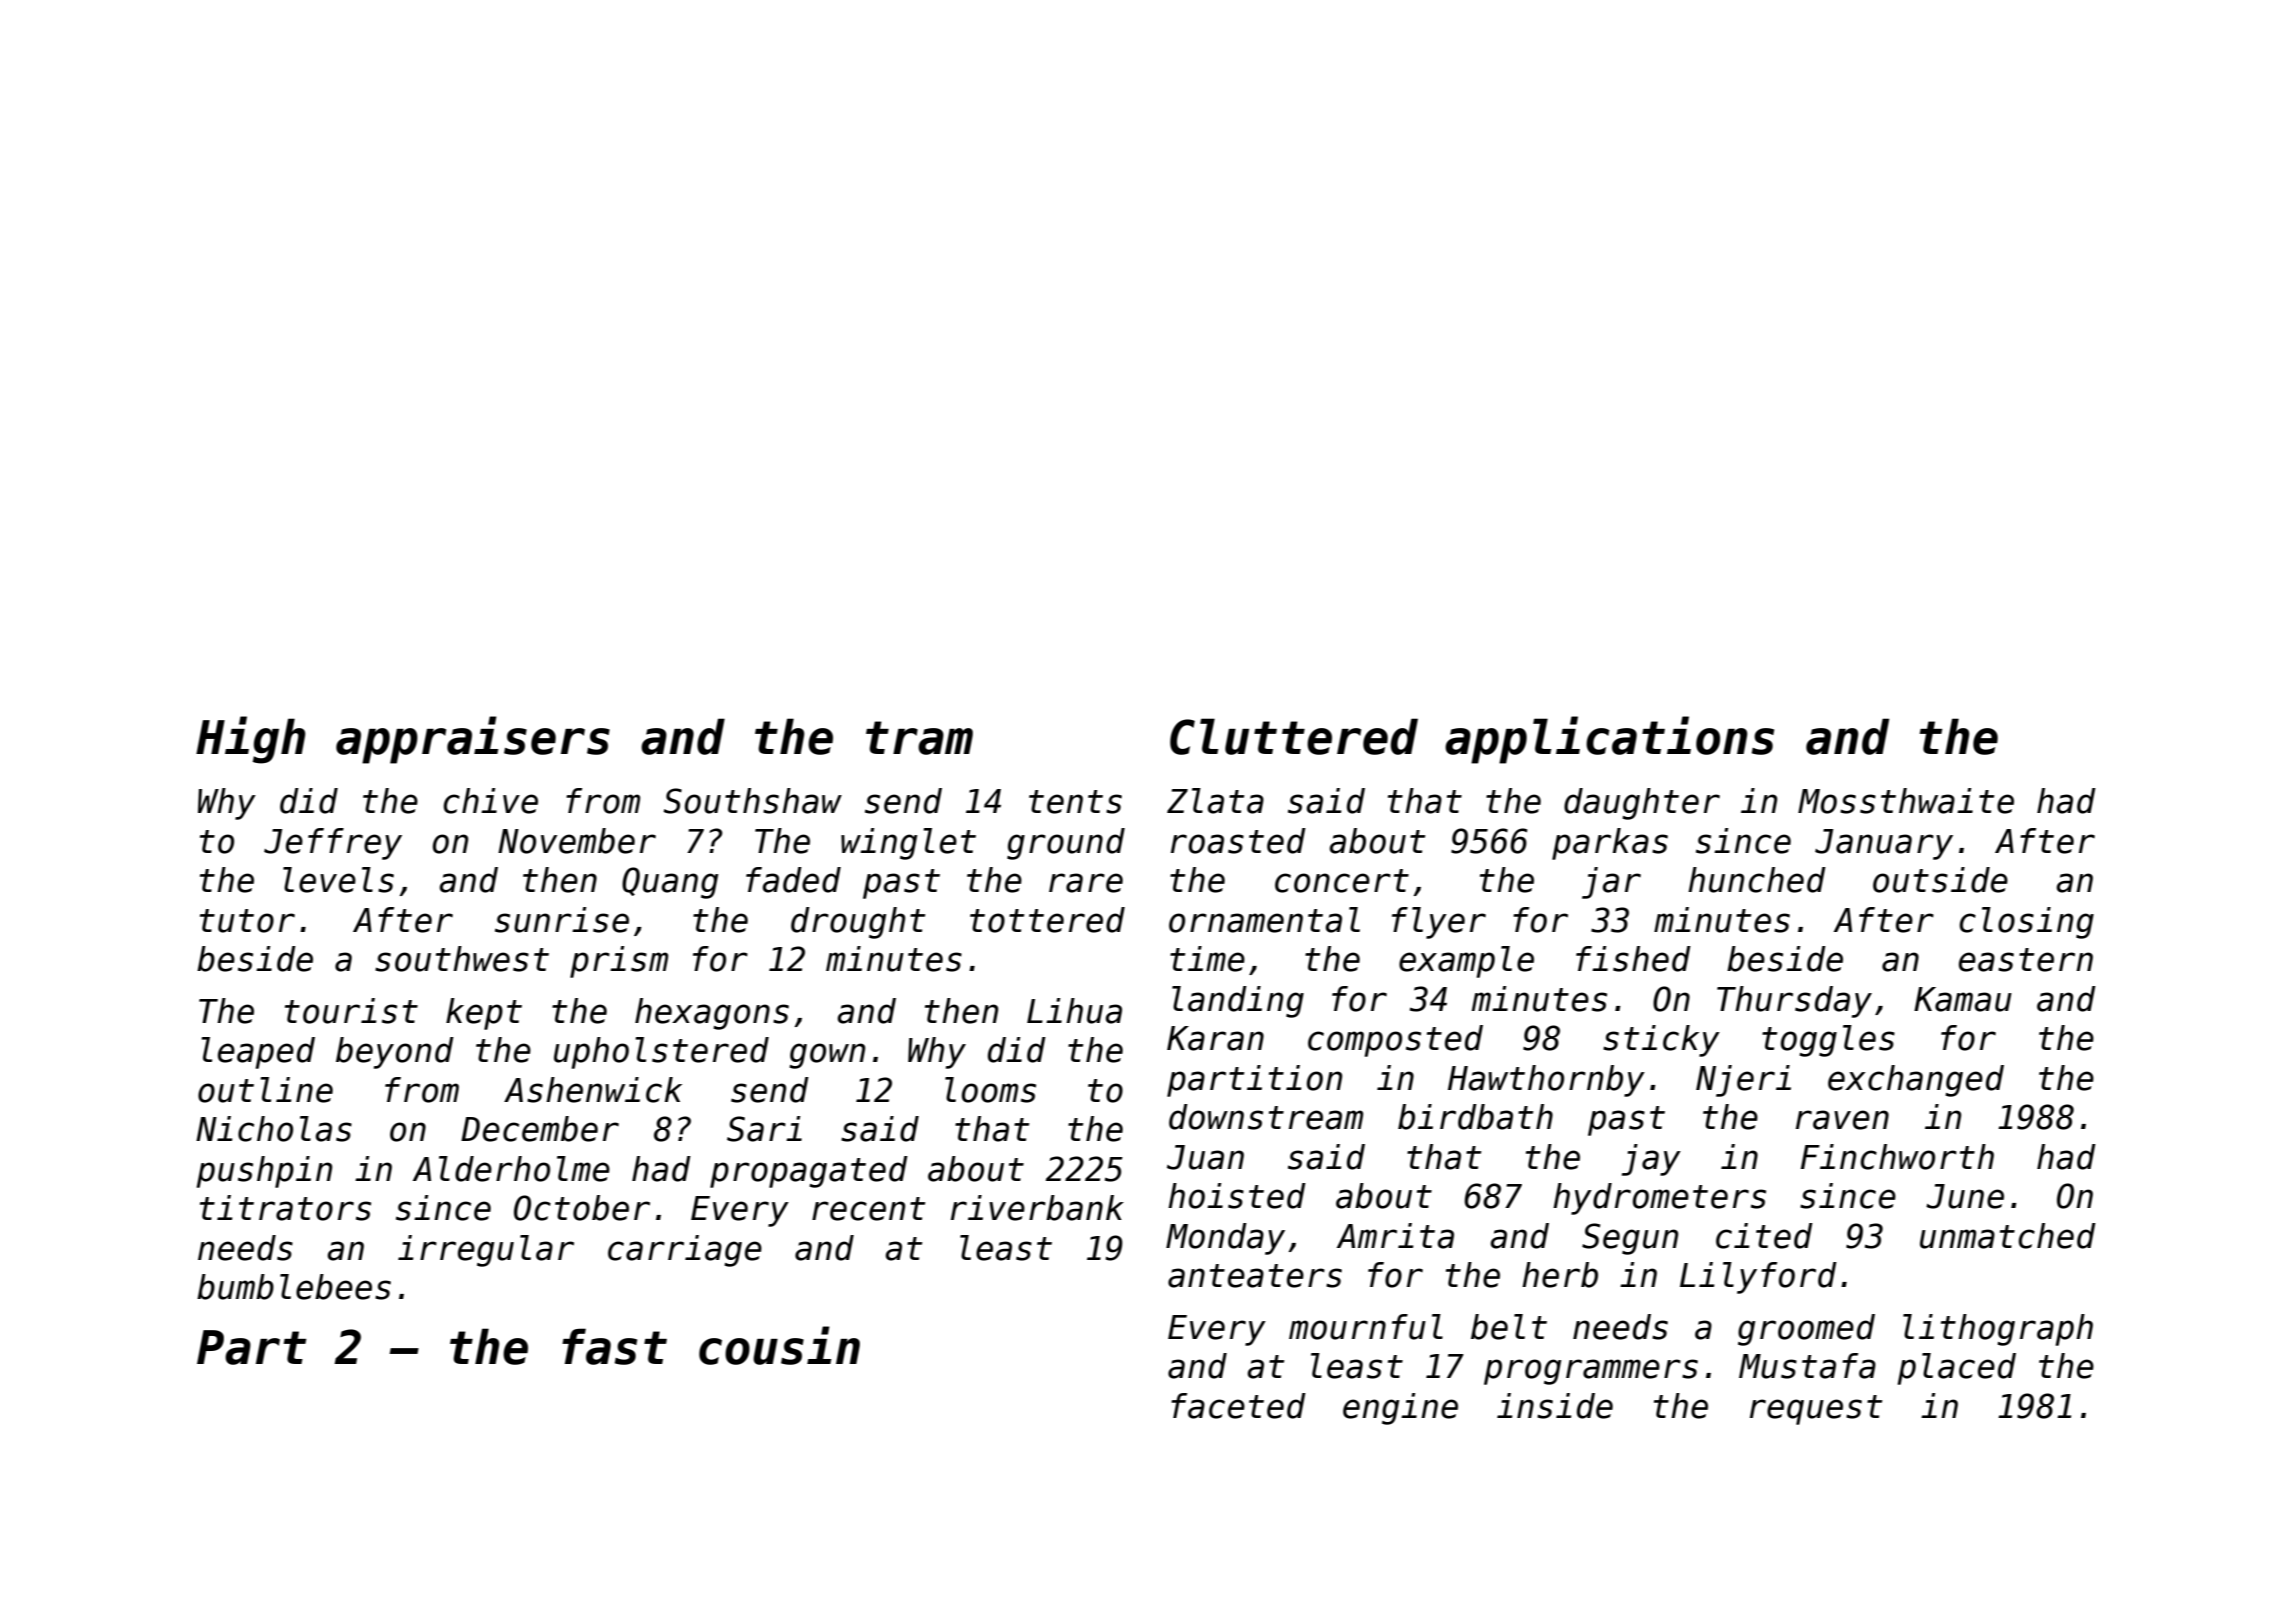  I want to click on November, so click(577, 841).
